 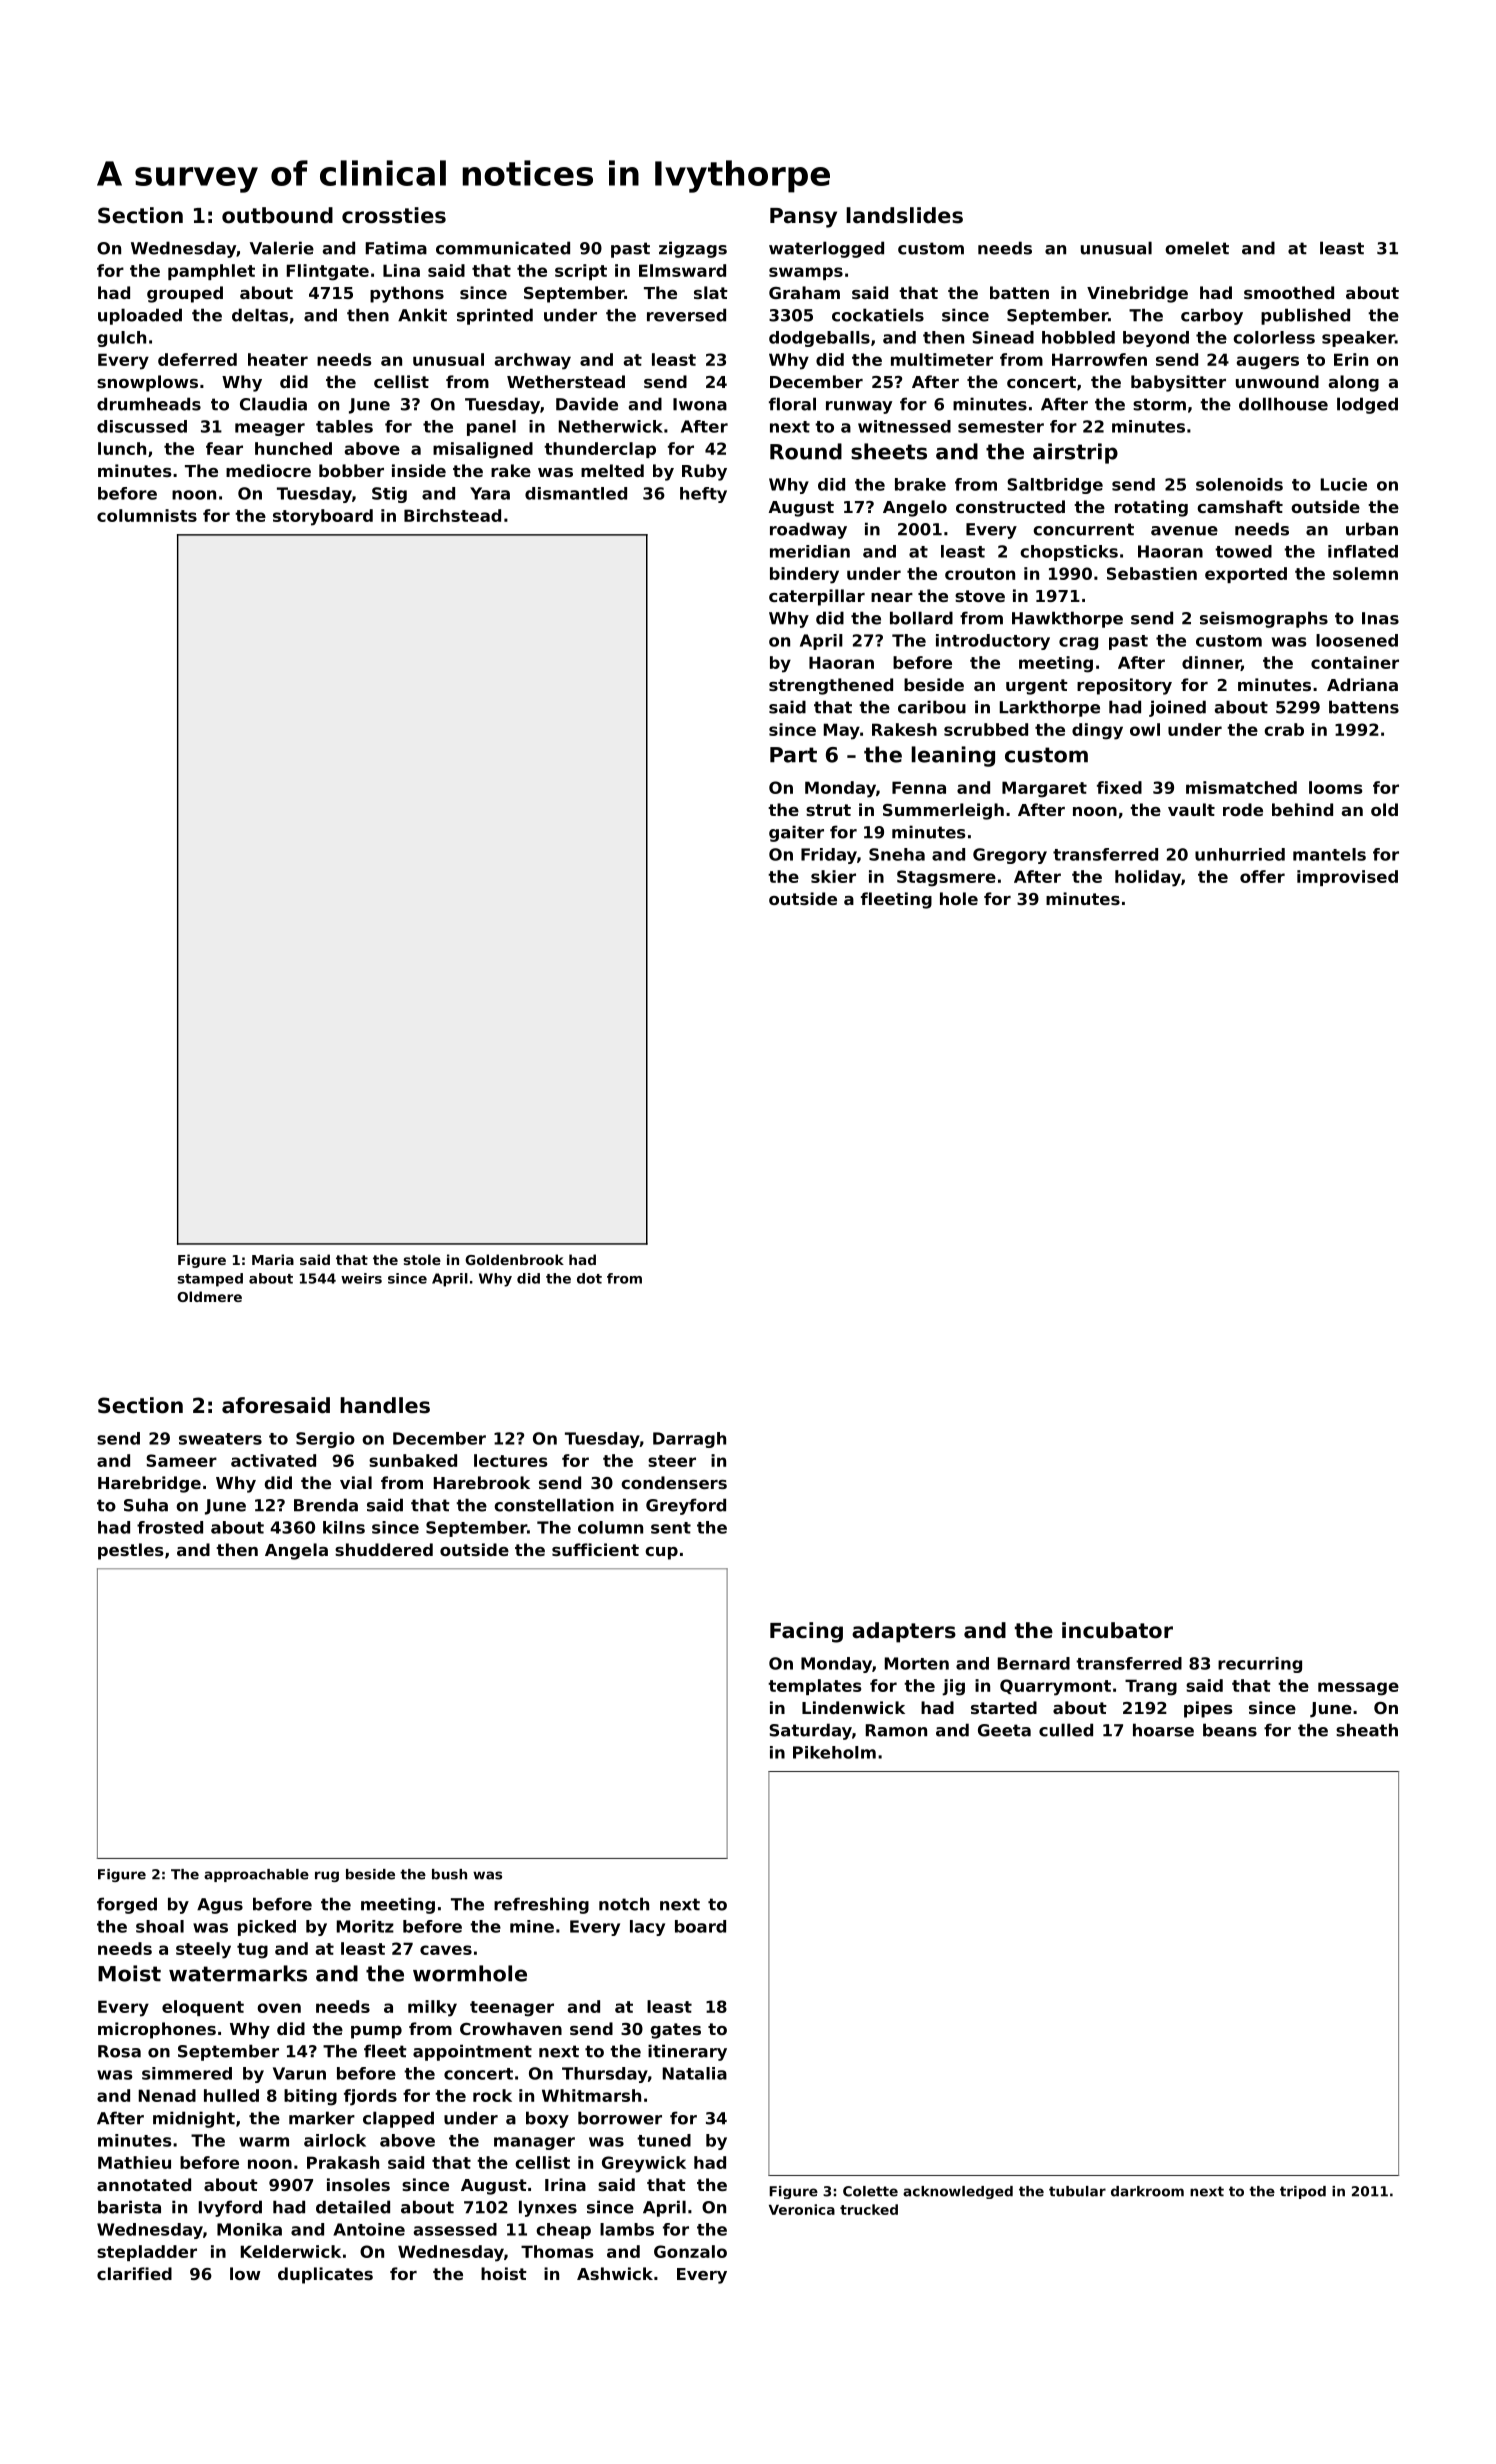 What do you see at coordinates (1055, 486) in the screenshot?
I see `Saltbridge` at bounding box center [1055, 486].
